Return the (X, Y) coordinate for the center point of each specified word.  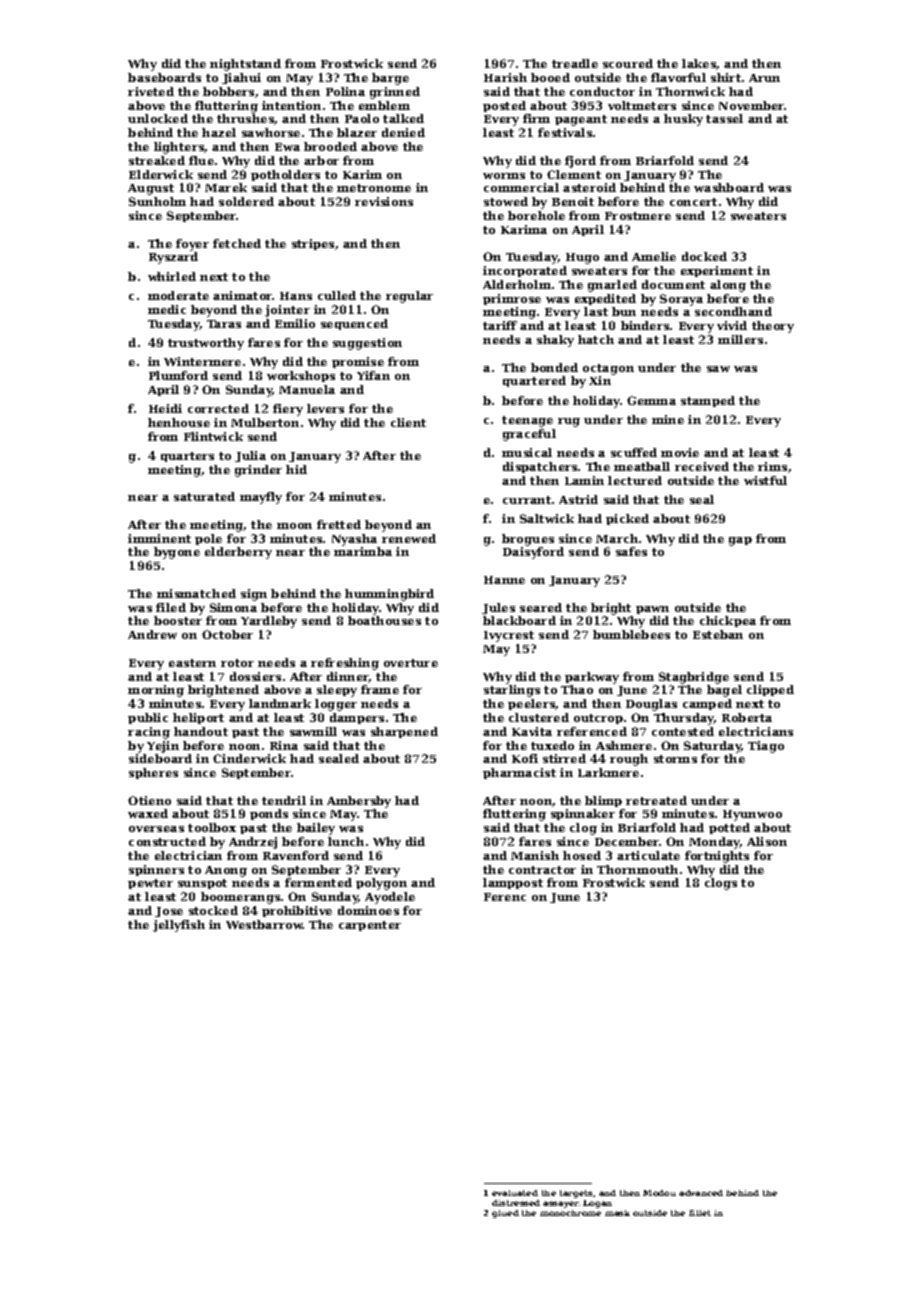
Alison (767, 841)
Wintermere (202, 361)
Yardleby (269, 622)
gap (740, 541)
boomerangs (240, 898)
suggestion (367, 344)
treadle (575, 63)
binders (645, 325)
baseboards (164, 77)
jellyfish (179, 926)
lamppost (513, 883)
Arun (764, 78)
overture (411, 663)
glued (505, 1214)
